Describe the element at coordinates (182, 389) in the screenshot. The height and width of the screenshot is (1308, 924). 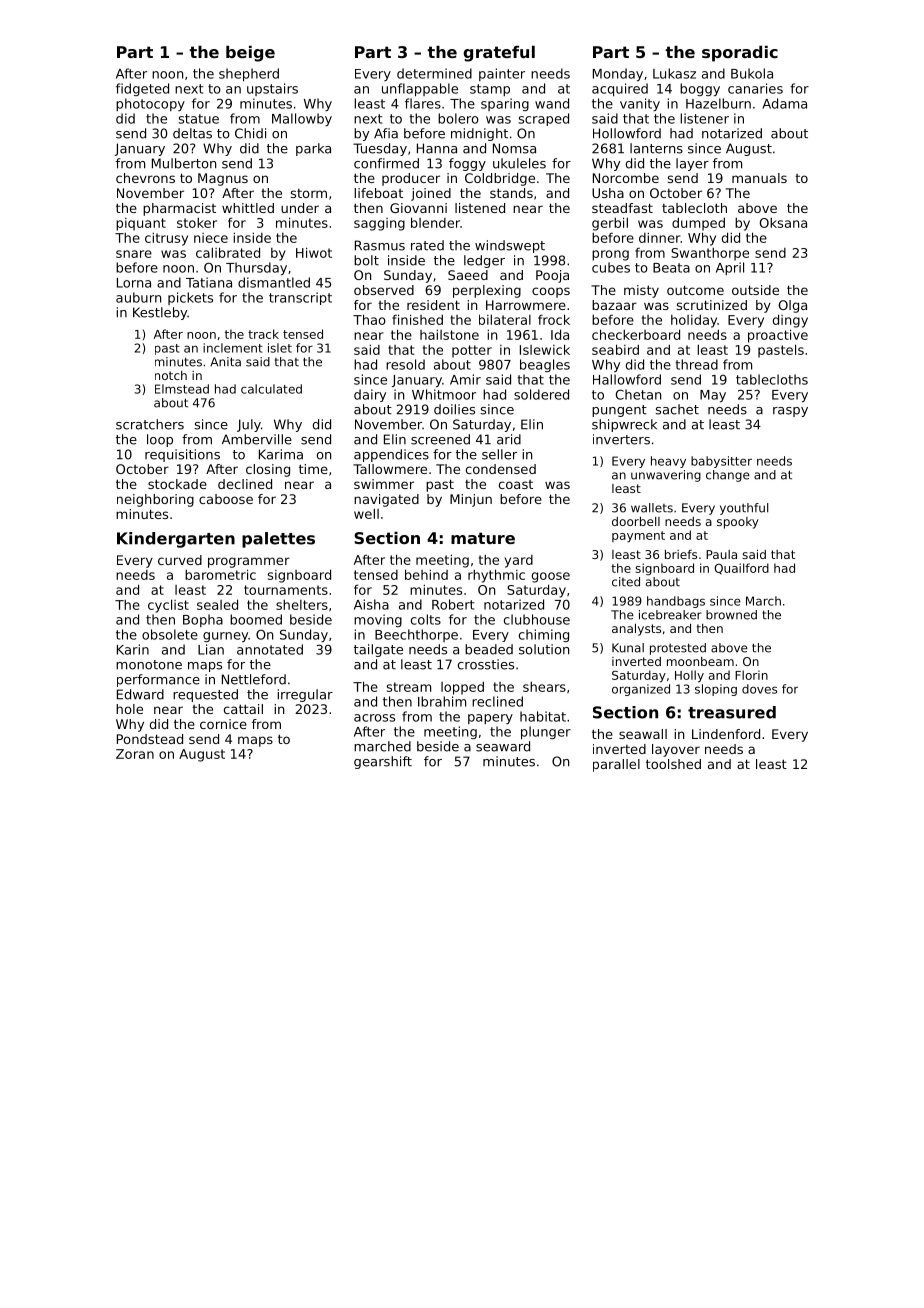
I see `Elmstead` at that location.
